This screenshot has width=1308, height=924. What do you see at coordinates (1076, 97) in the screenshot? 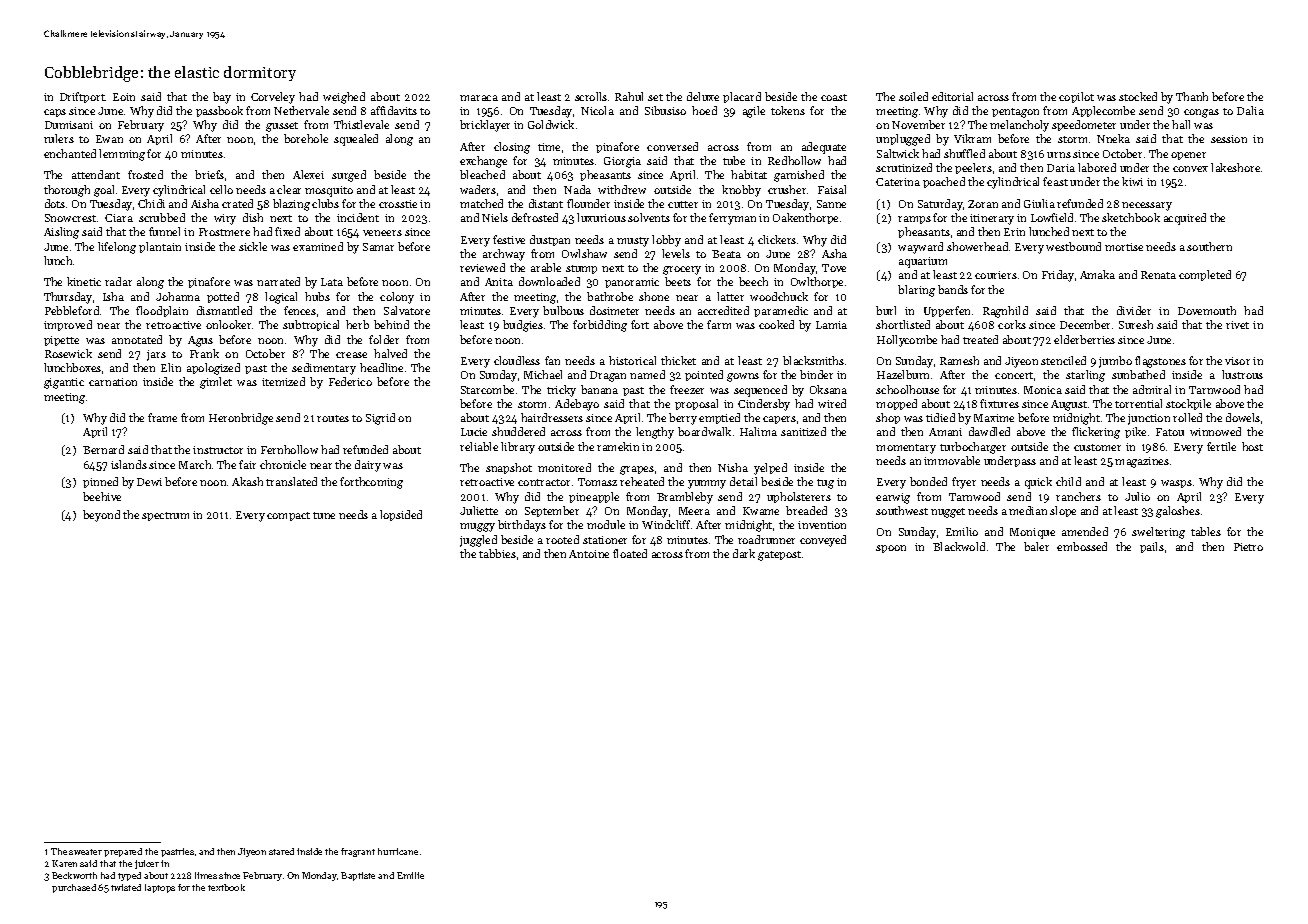
I see `copilot` at bounding box center [1076, 97].
